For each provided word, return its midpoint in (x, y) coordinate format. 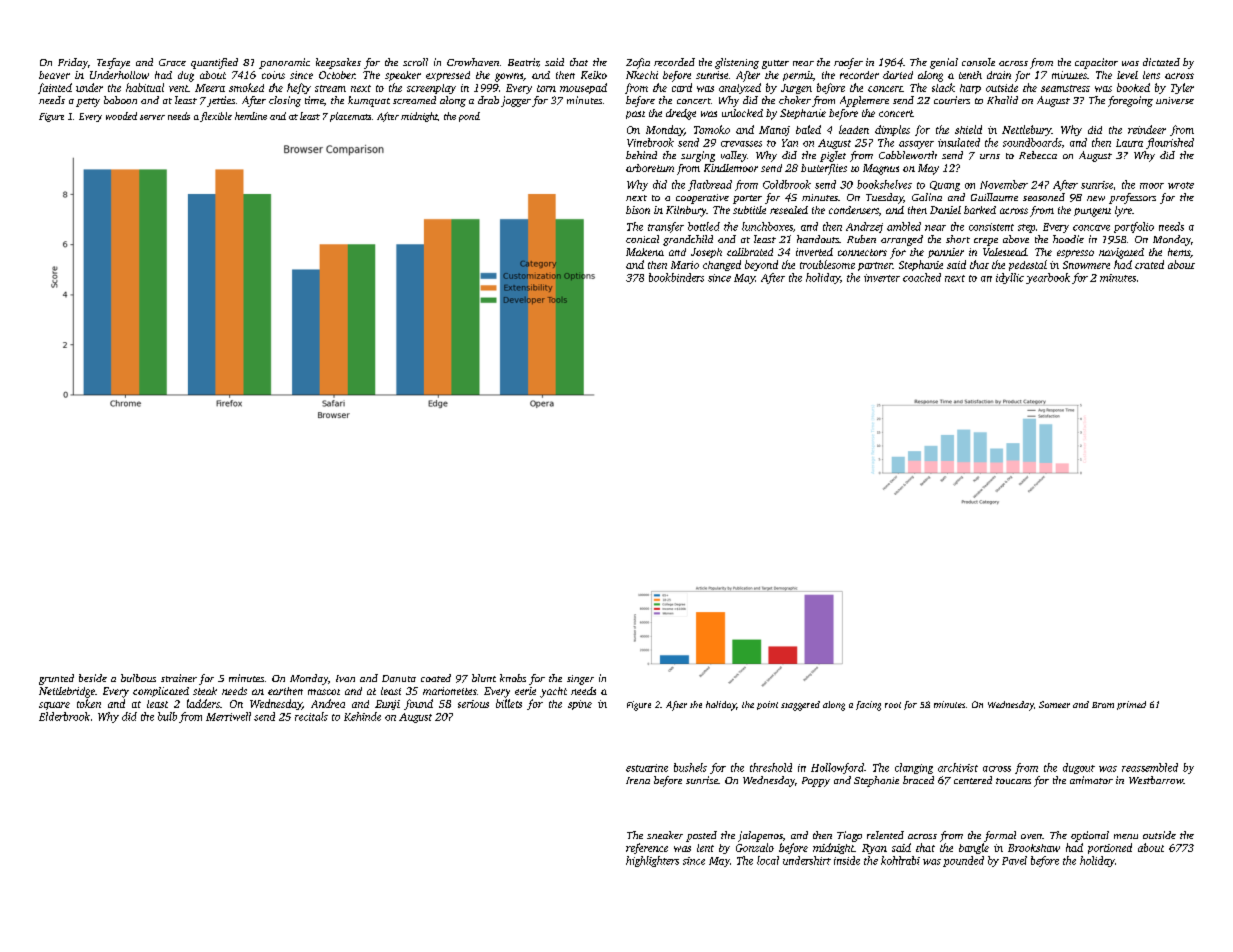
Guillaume (994, 197)
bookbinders (676, 277)
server (152, 117)
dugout (1079, 768)
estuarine (647, 768)
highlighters (652, 861)
